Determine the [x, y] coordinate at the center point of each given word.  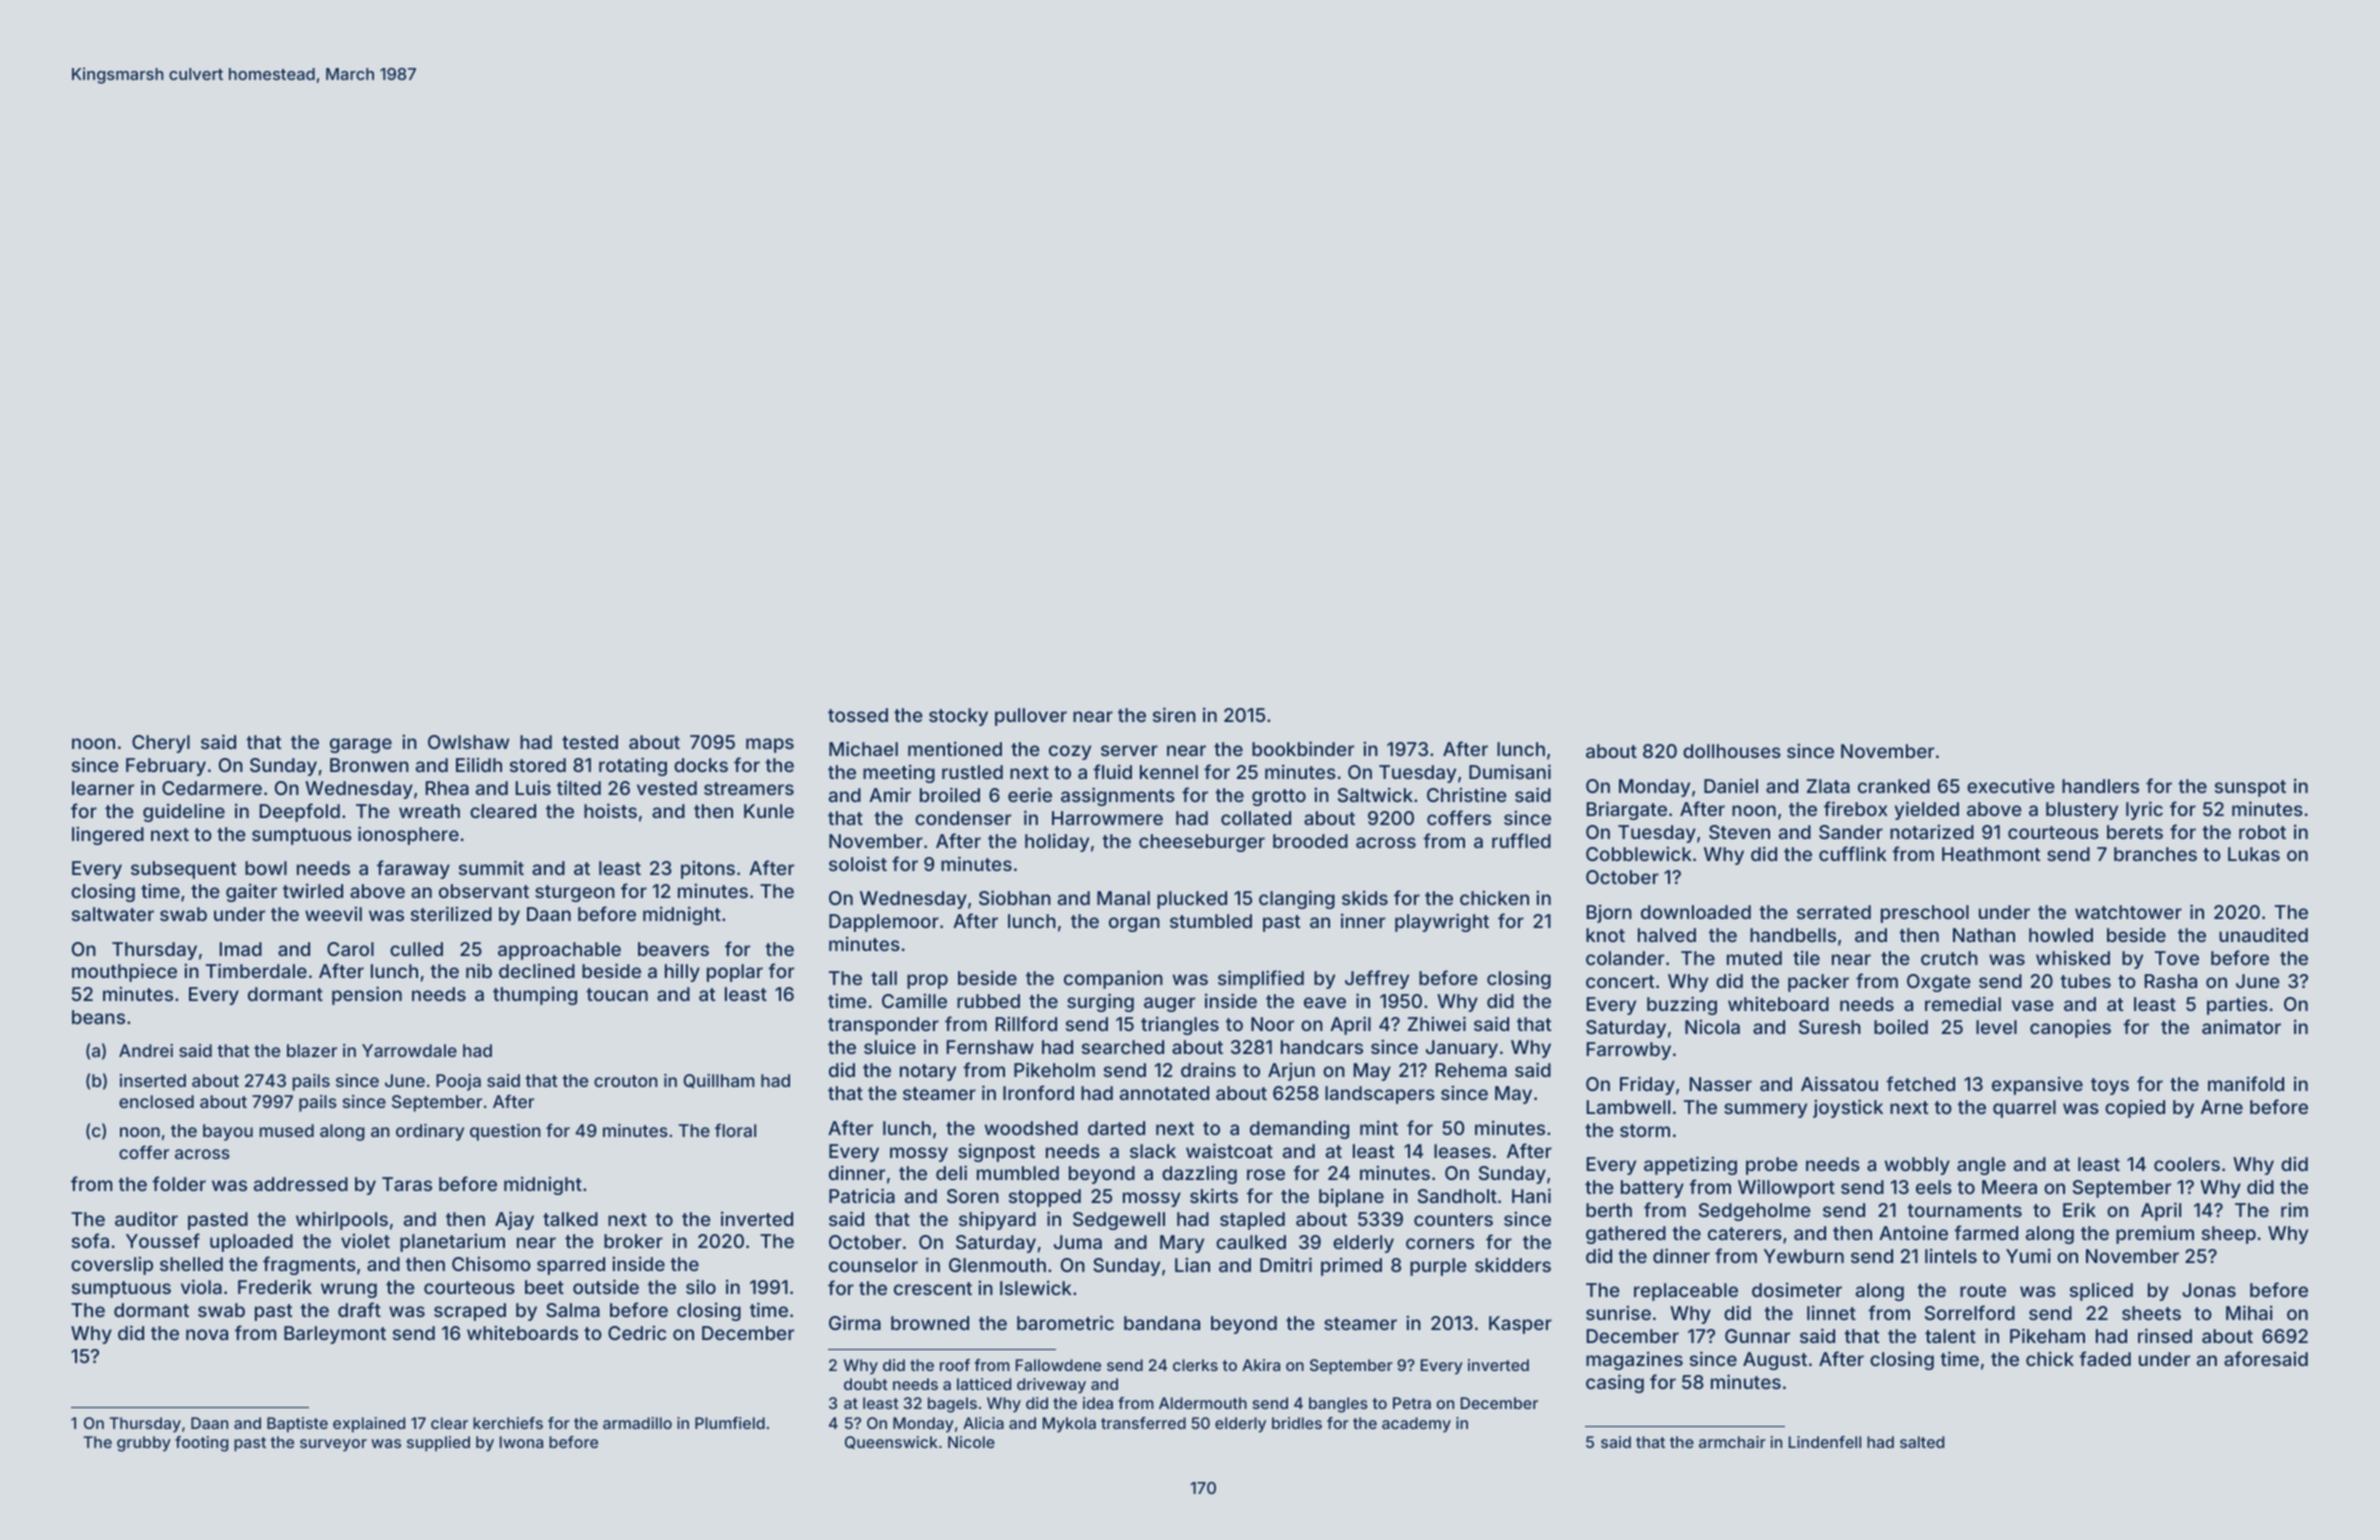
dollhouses [1732, 751]
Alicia [983, 1423]
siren [1174, 714]
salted [1922, 1442]
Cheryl [161, 744]
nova [207, 1334]
